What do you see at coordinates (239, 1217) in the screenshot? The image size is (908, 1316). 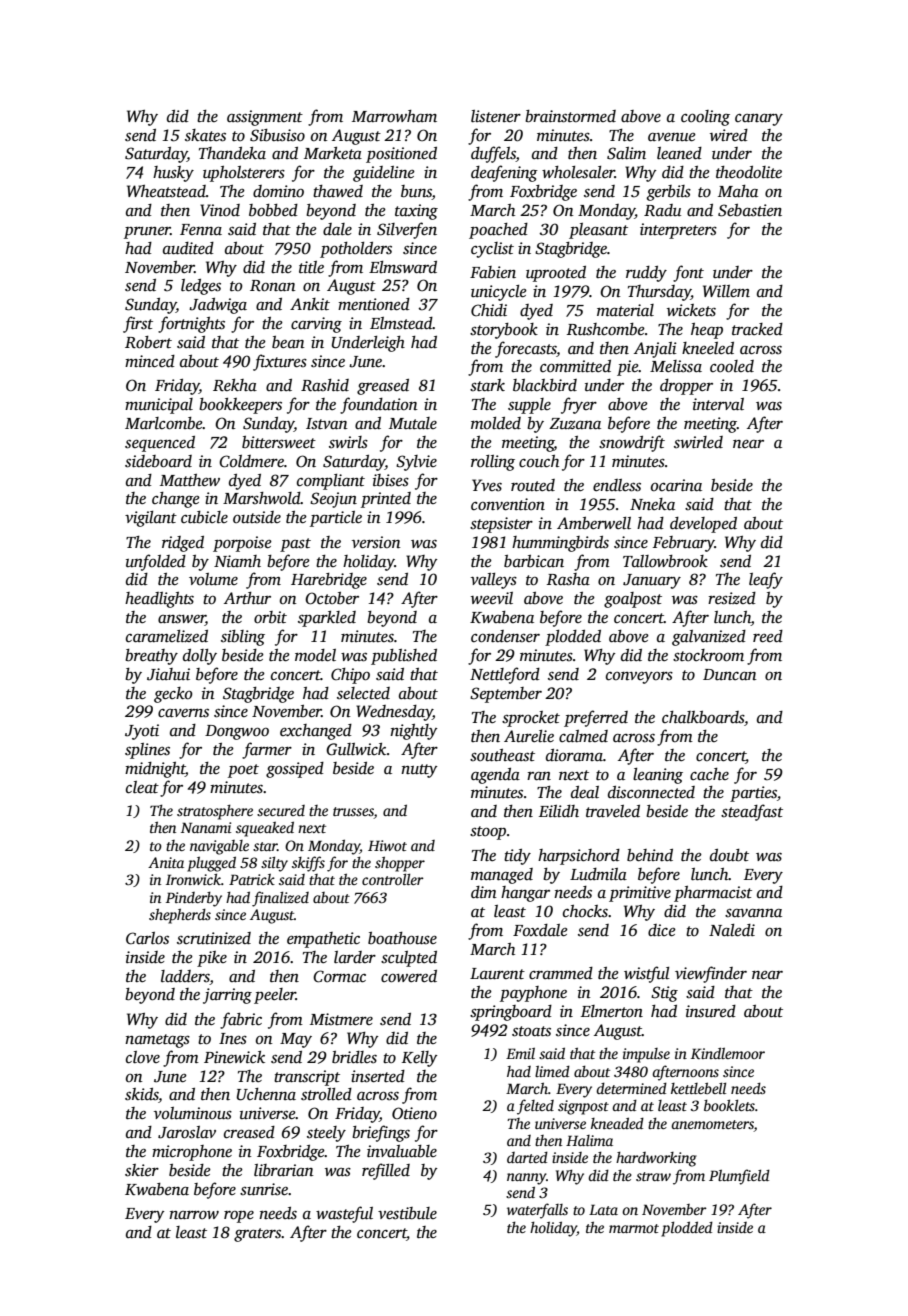 I see `rope` at bounding box center [239, 1217].
